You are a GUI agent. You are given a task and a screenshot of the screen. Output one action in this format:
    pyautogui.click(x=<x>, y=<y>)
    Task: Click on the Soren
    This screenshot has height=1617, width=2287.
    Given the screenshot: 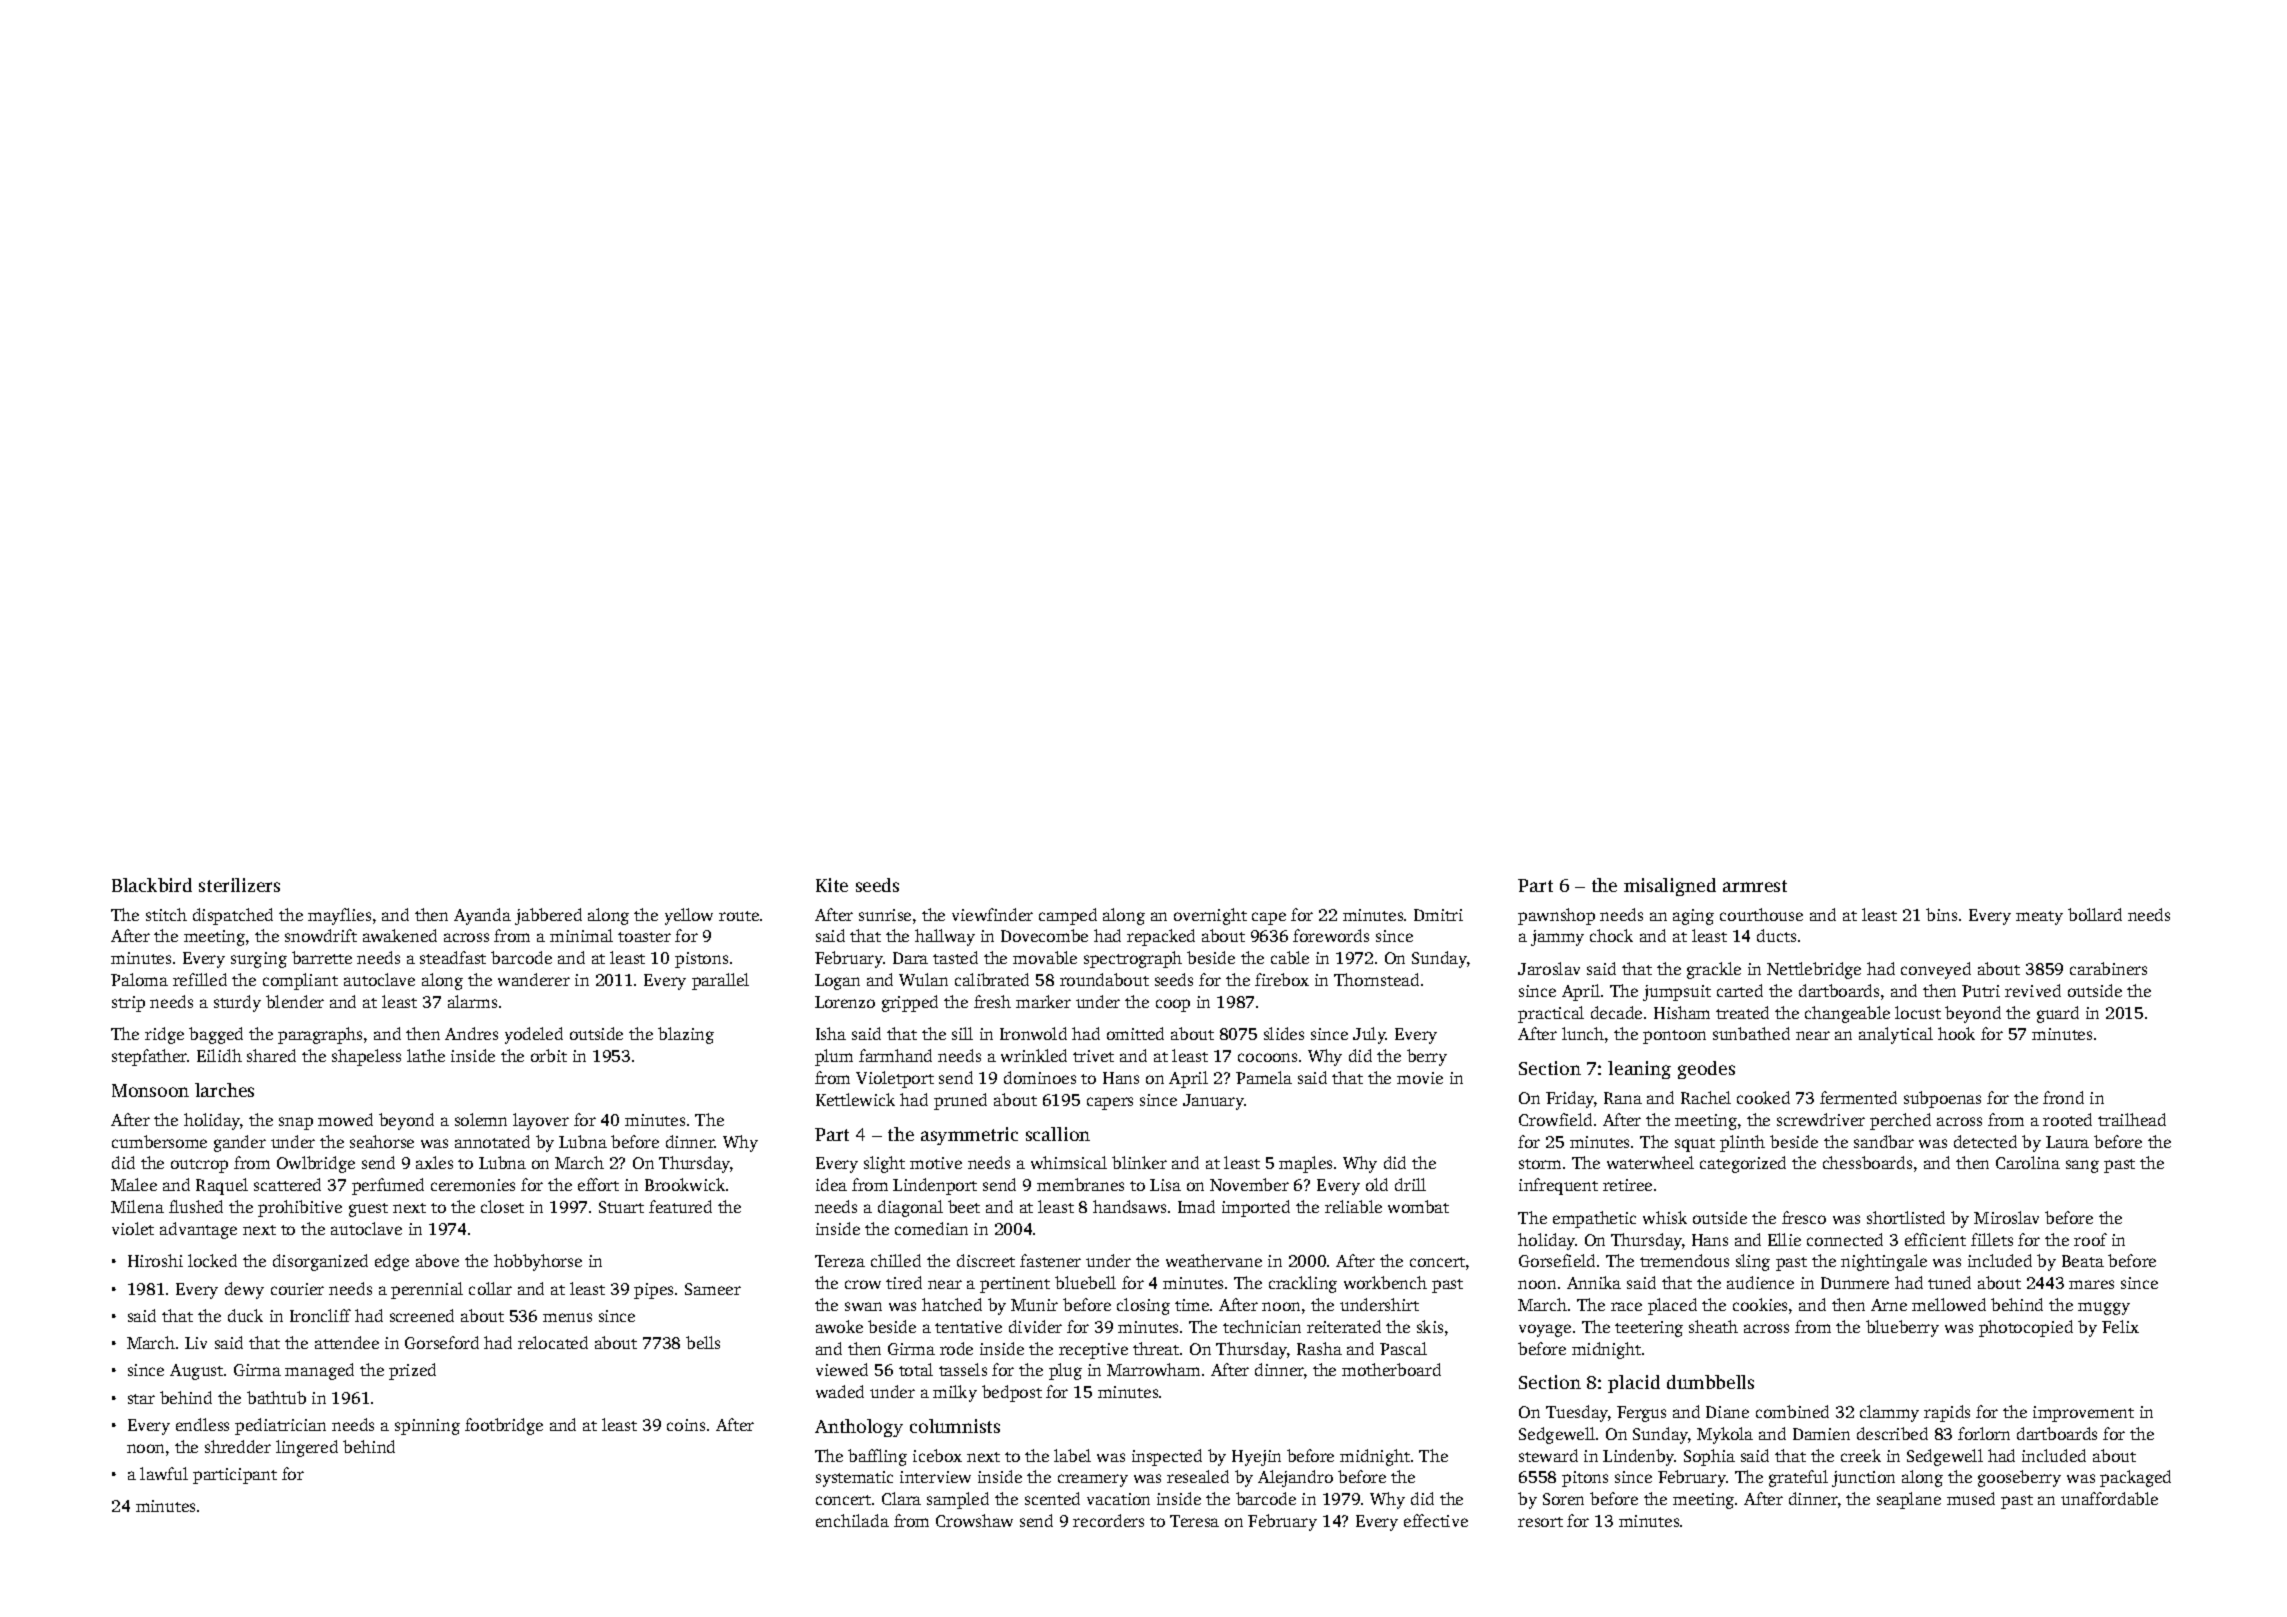 What is the action you would take?
    pyautogui.click(x=1563, y=1499)
